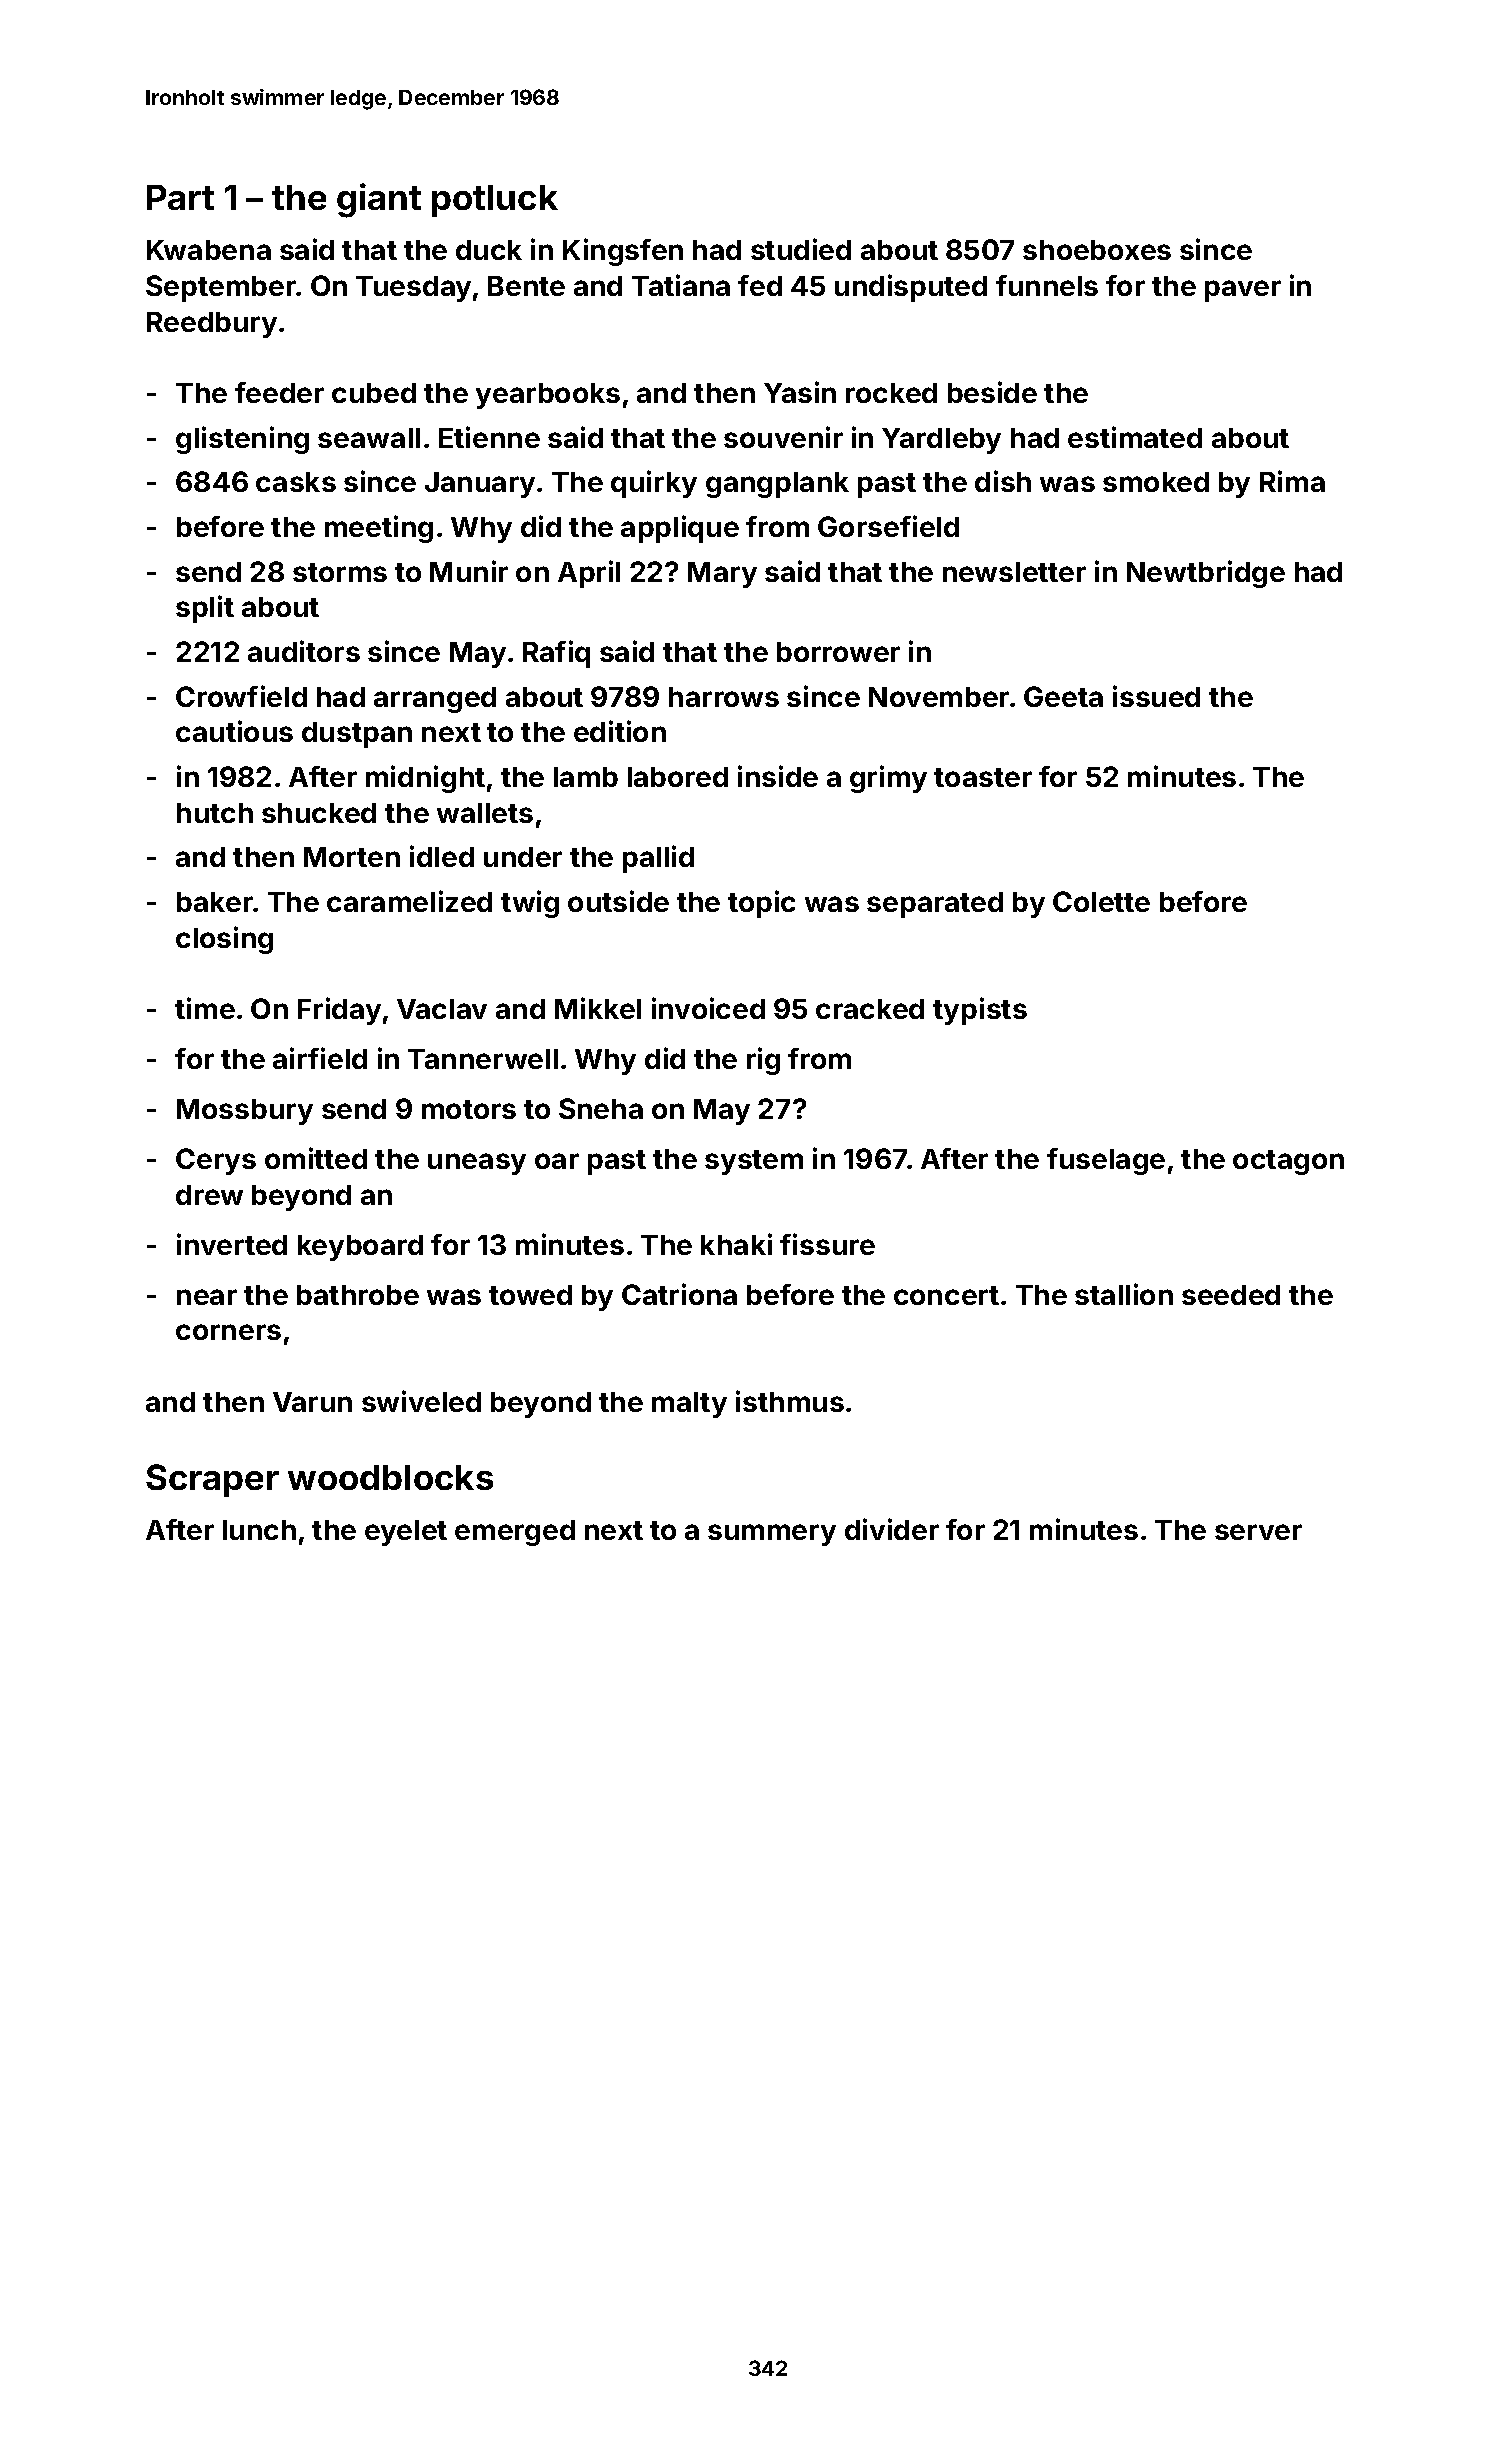 This screenshot has width=1496, height=2464. What do you see at coordinates (1231, 1295) in the screenshot?
I see `seeded` at bounding box center [1231, 1295].
